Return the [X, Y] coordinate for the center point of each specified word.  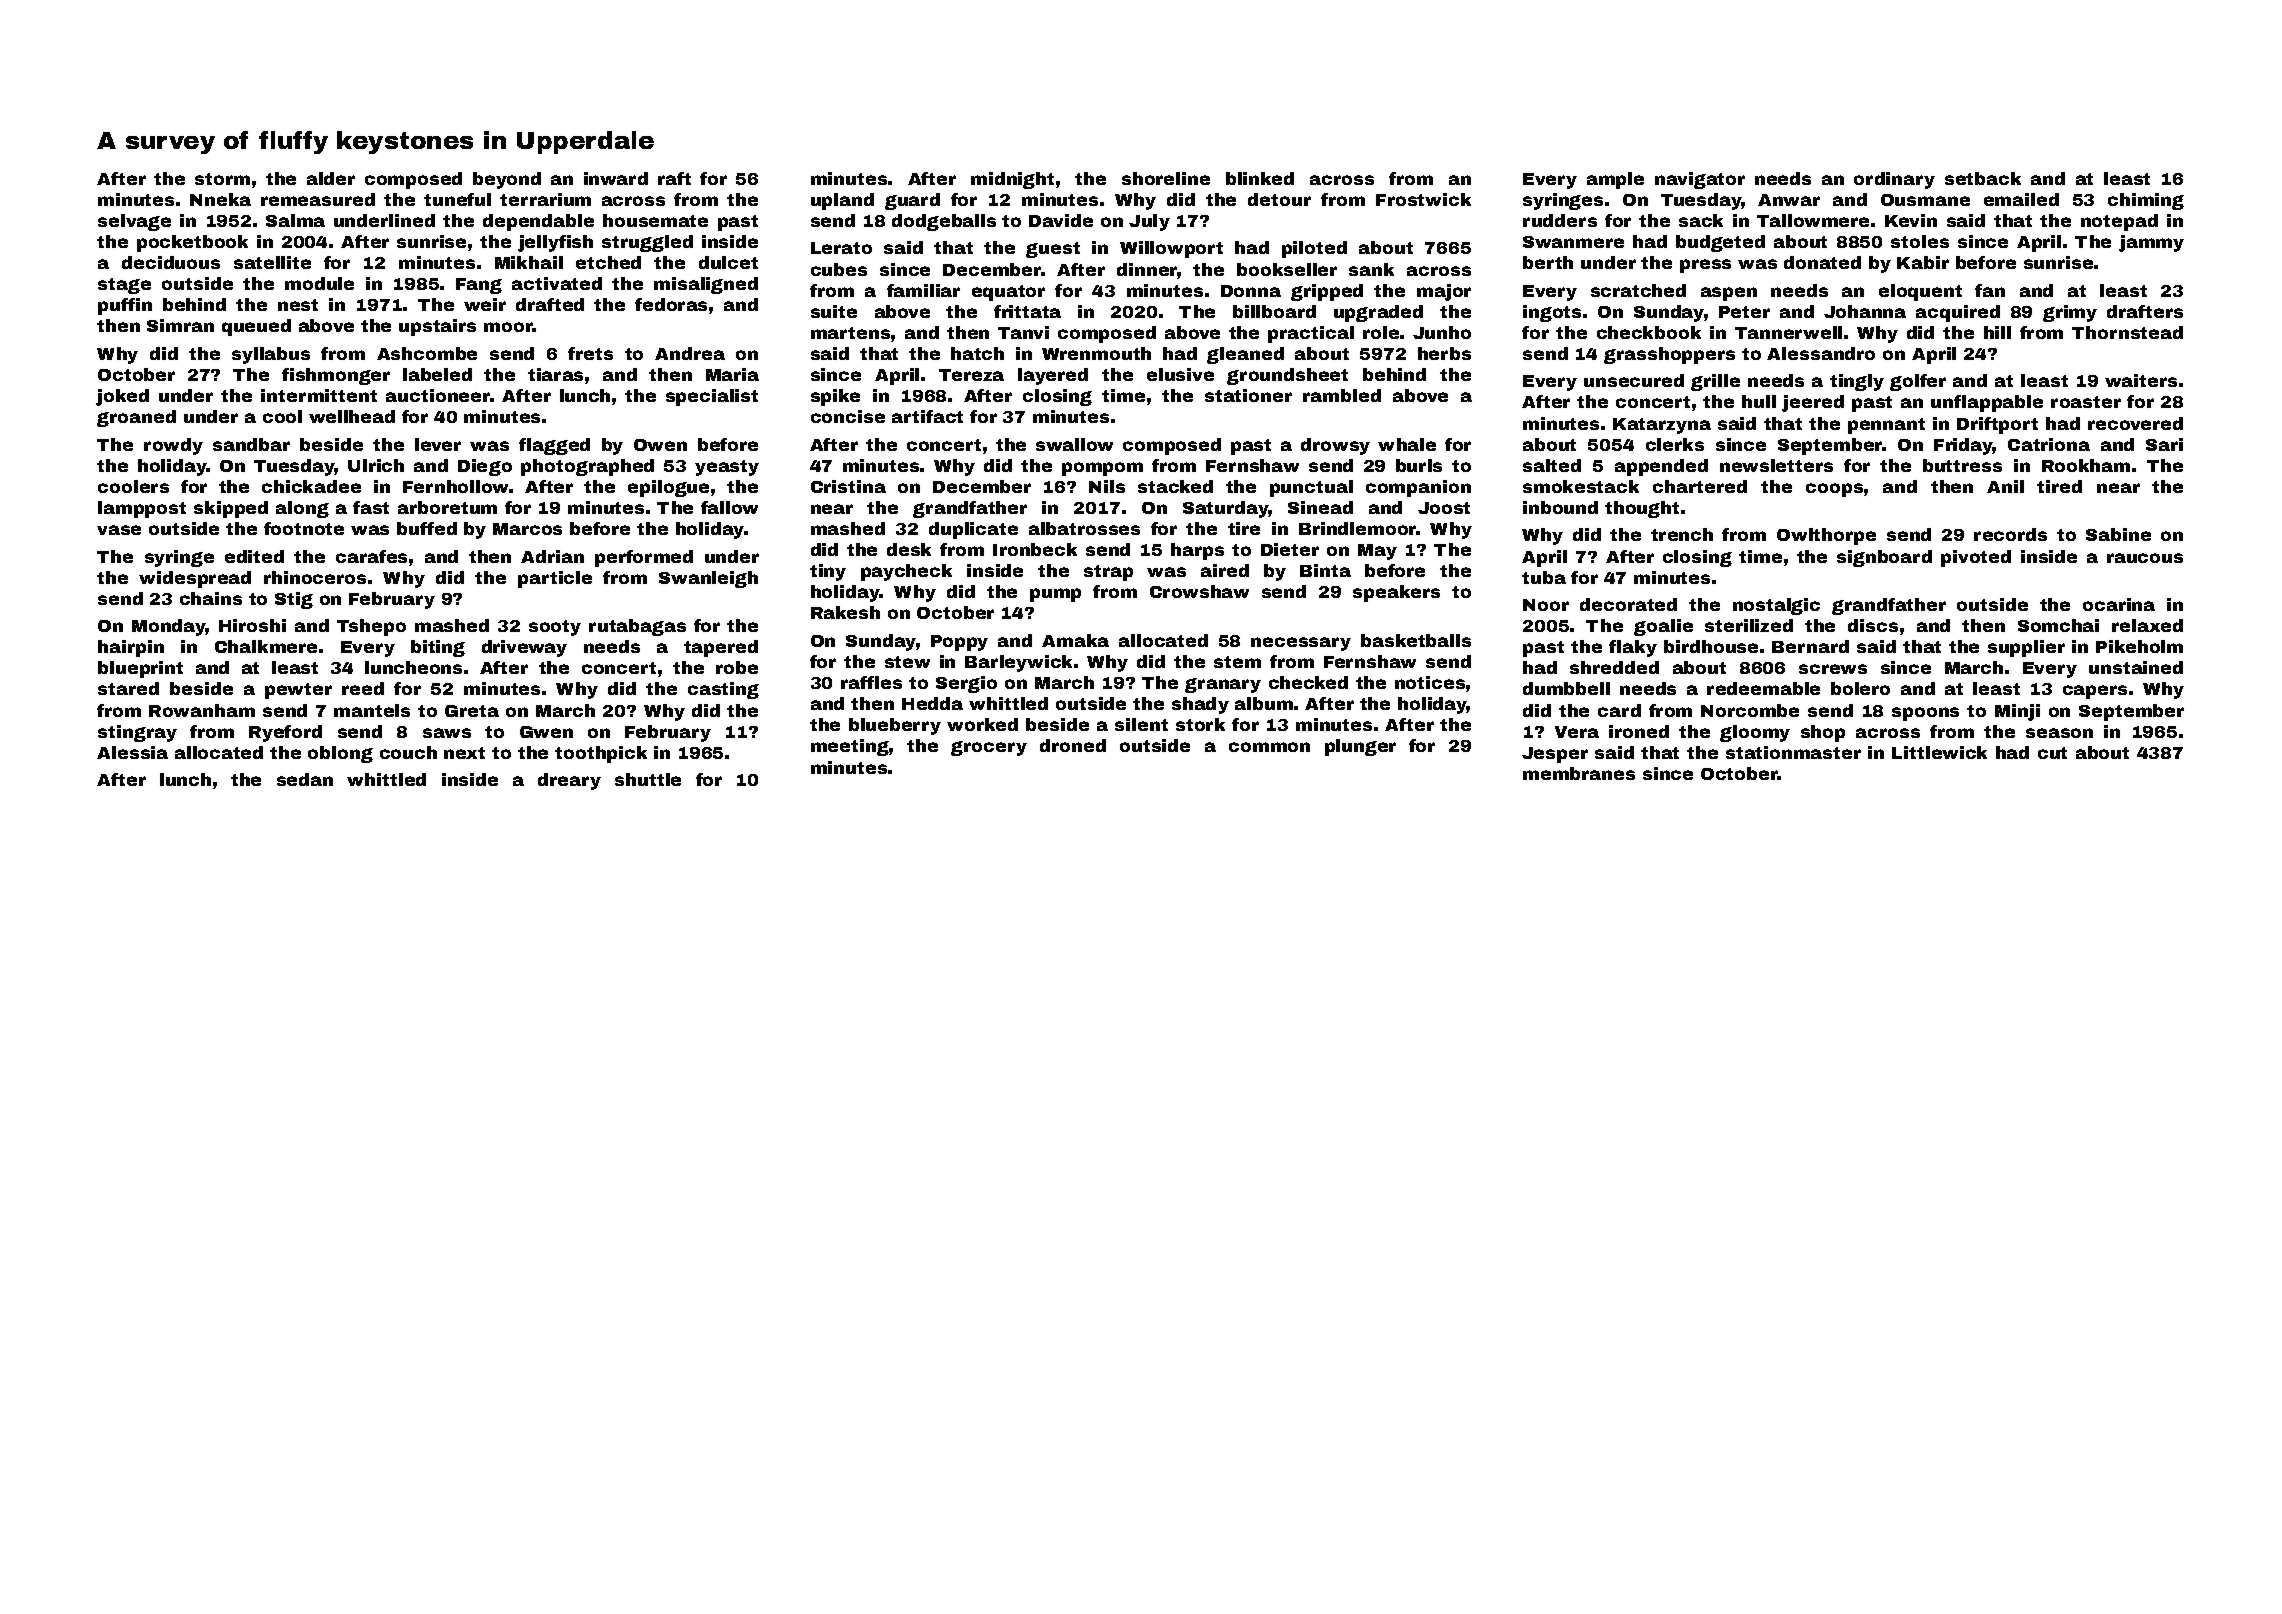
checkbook [1649, 332]
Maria [732, 374]
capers [2095, 692]
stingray [137, 733]
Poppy [959, 643]
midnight [1012, 180]
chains [211, 598]
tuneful [457, 199]
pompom [1102, 469]
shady [1200, 705]
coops [1834, 490]
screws [1833, 669]
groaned [136, 418]
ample [1615, 180]
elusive [1180, 374]
